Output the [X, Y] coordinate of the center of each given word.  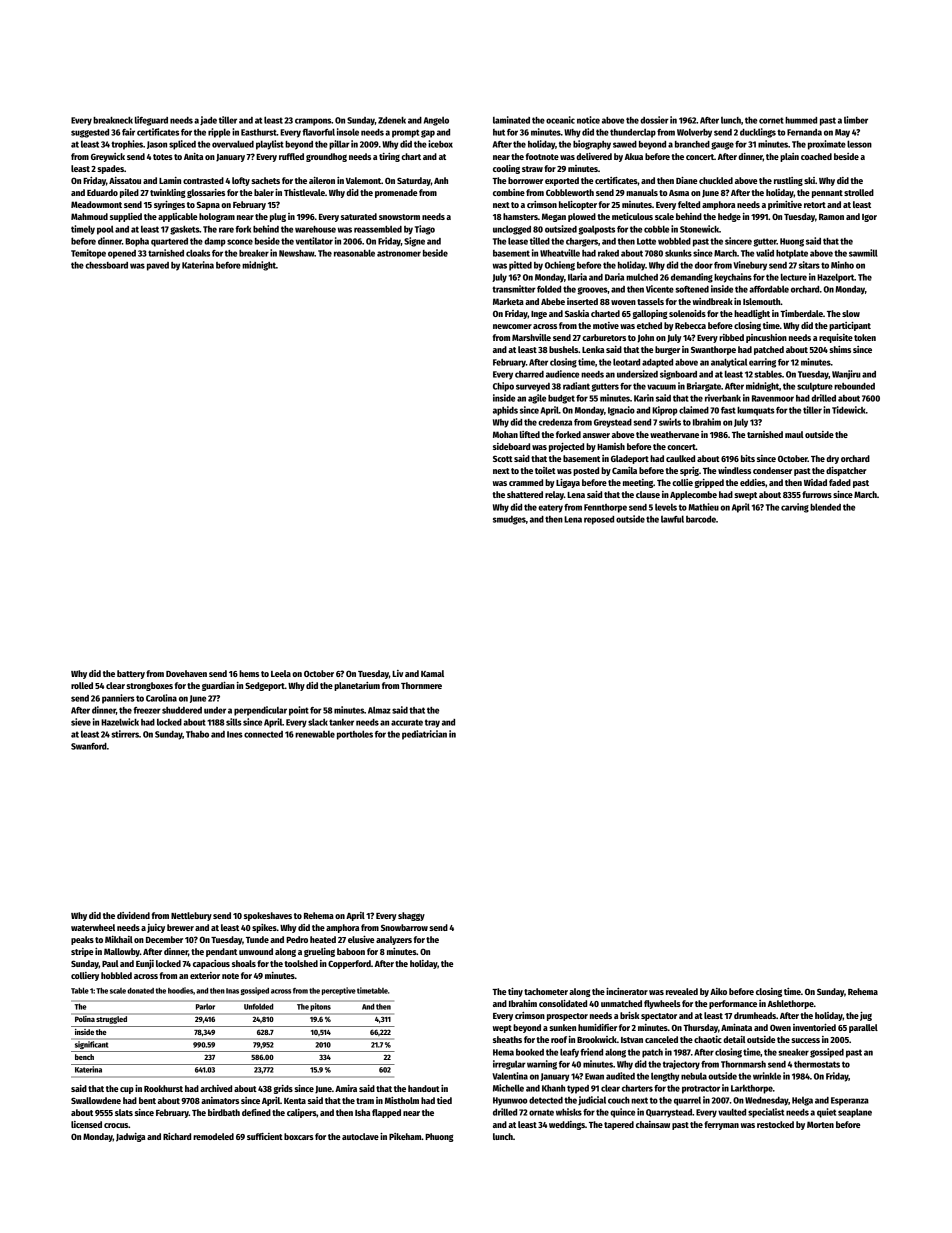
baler [264, 192]
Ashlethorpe [791, 1004]
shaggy [411, 916]
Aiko [718, 991]
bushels [563, 349]
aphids [505, 411]
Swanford [89, 746]
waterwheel [93, 927]
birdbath [224, 1112]
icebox [440, 144]
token [865, 337]
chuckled [716, 180]
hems [249, 673]
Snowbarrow [404, 927]
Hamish [611, 446]
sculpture [815, 387]
